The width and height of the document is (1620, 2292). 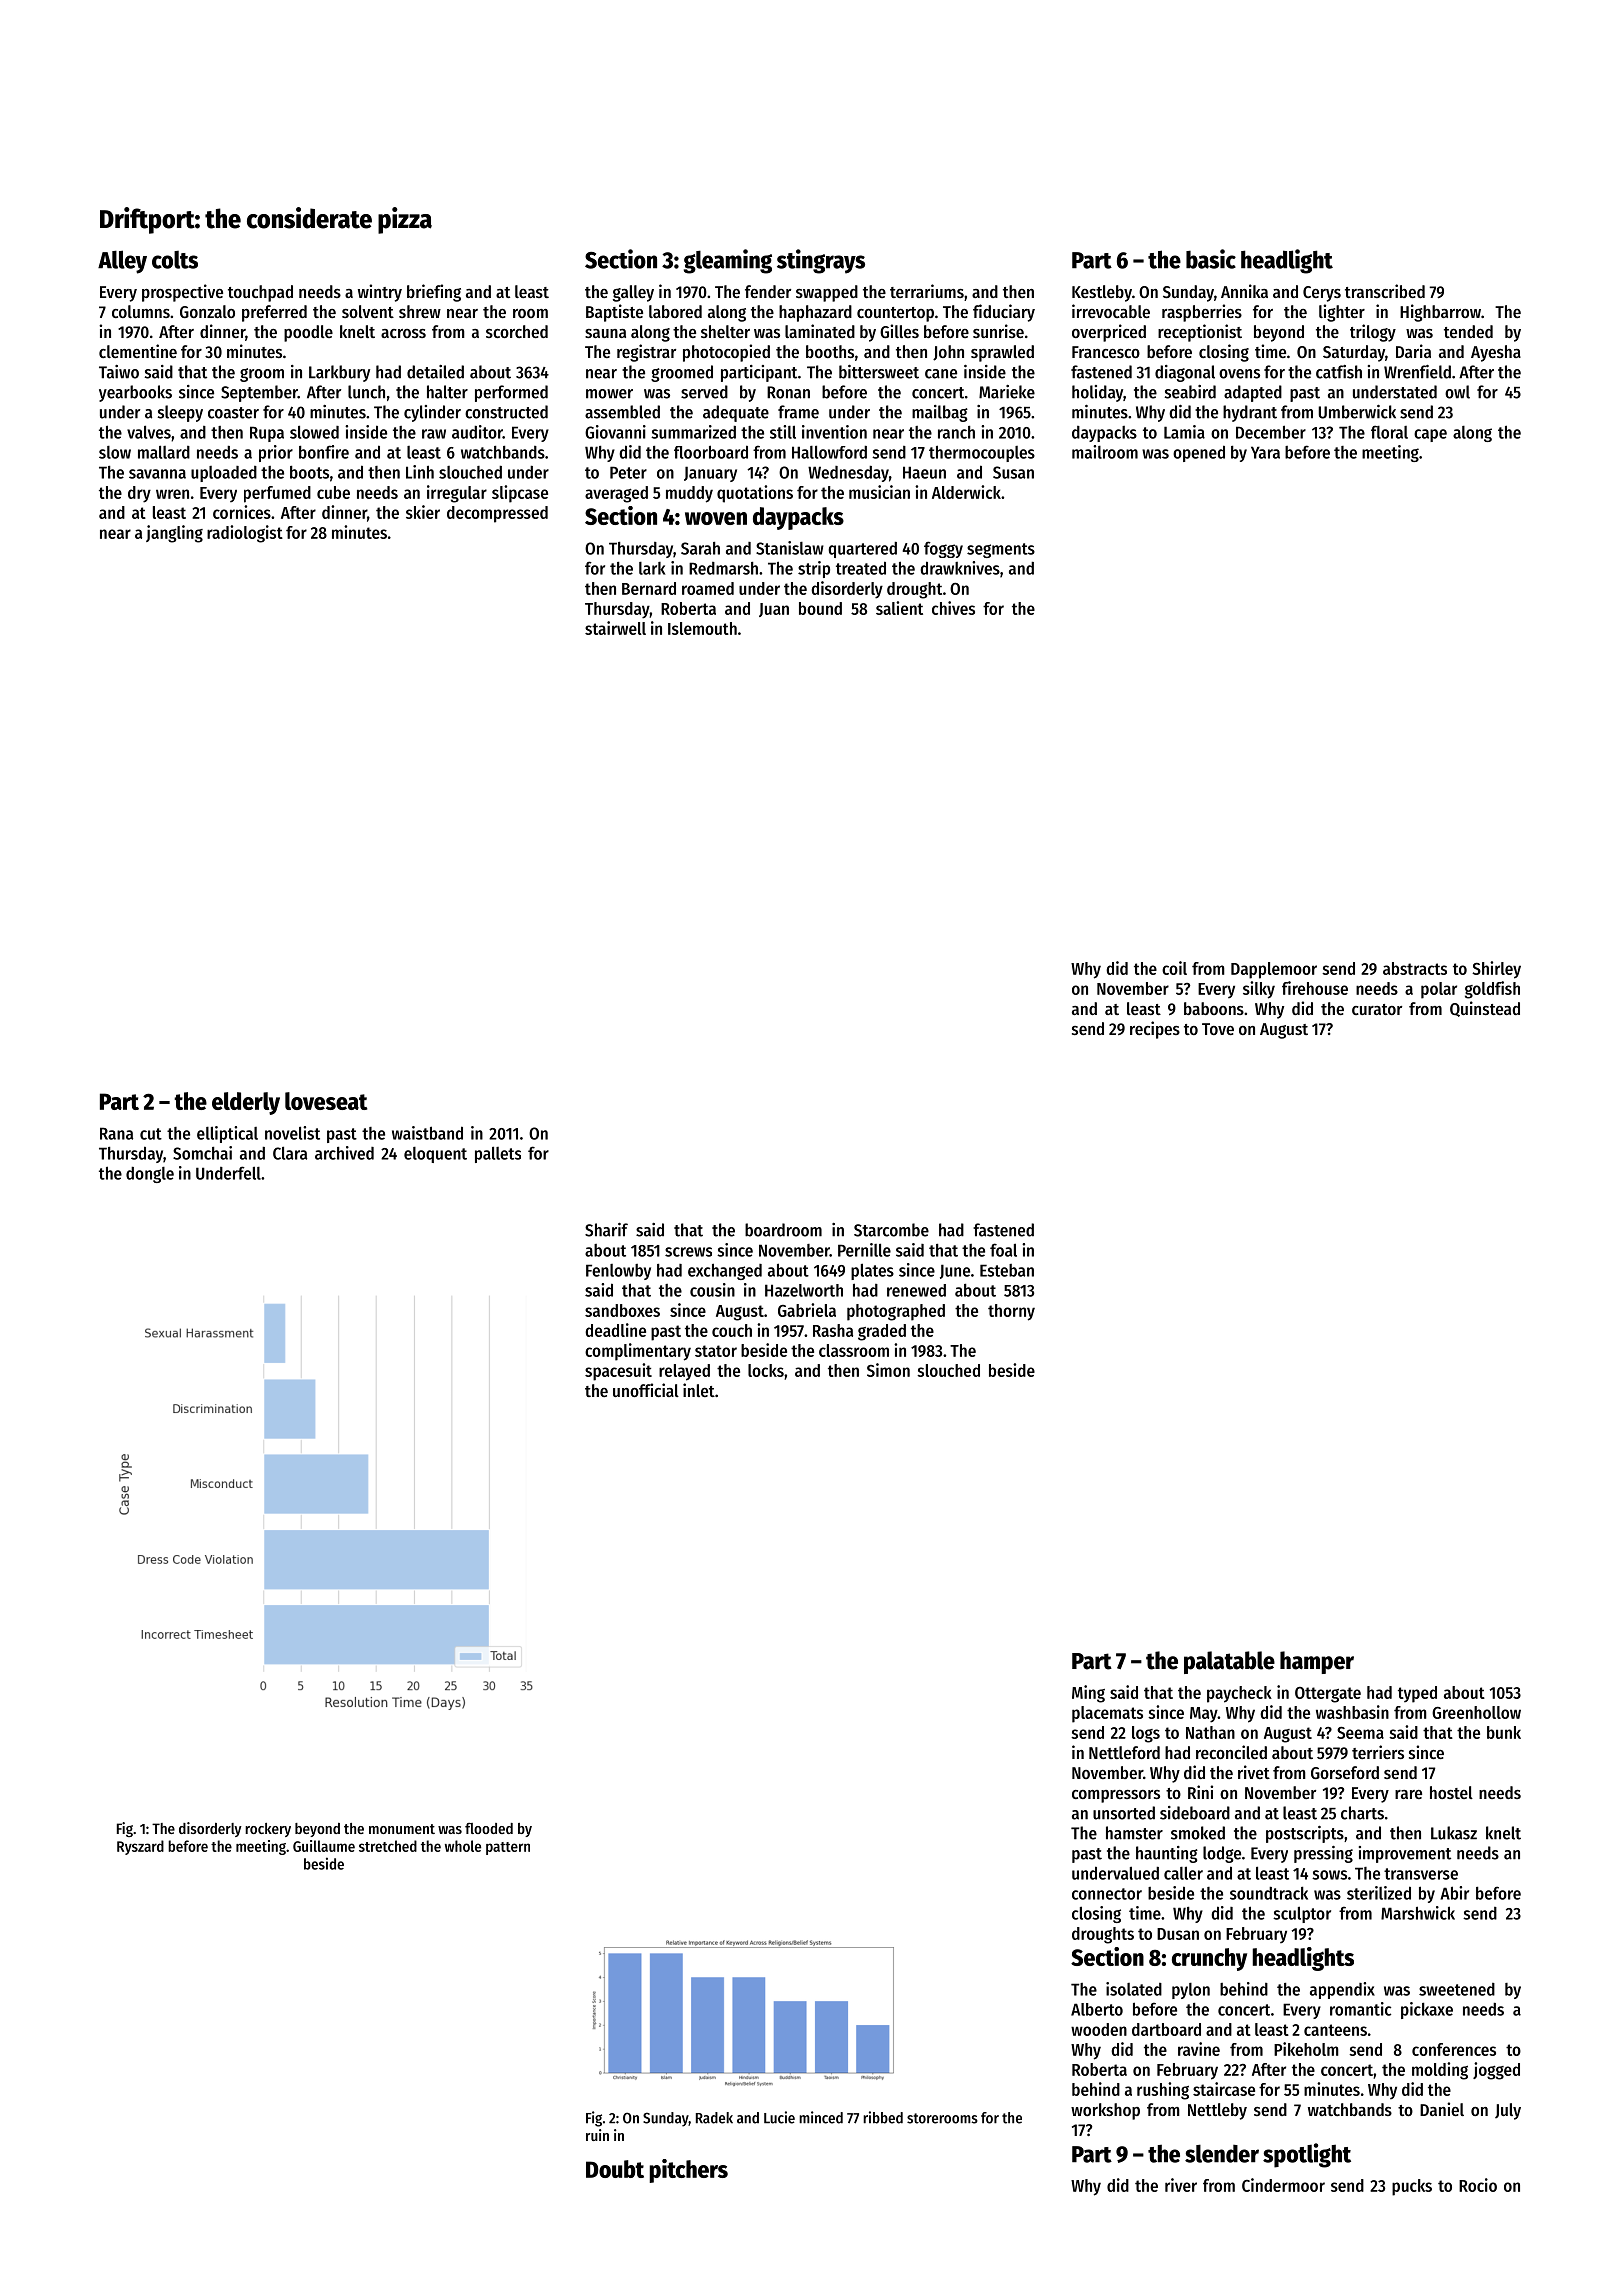 What do you see at coordinates (606, 1230) in the document?
I see `Sharif` at bounding box center [606, 1230].
